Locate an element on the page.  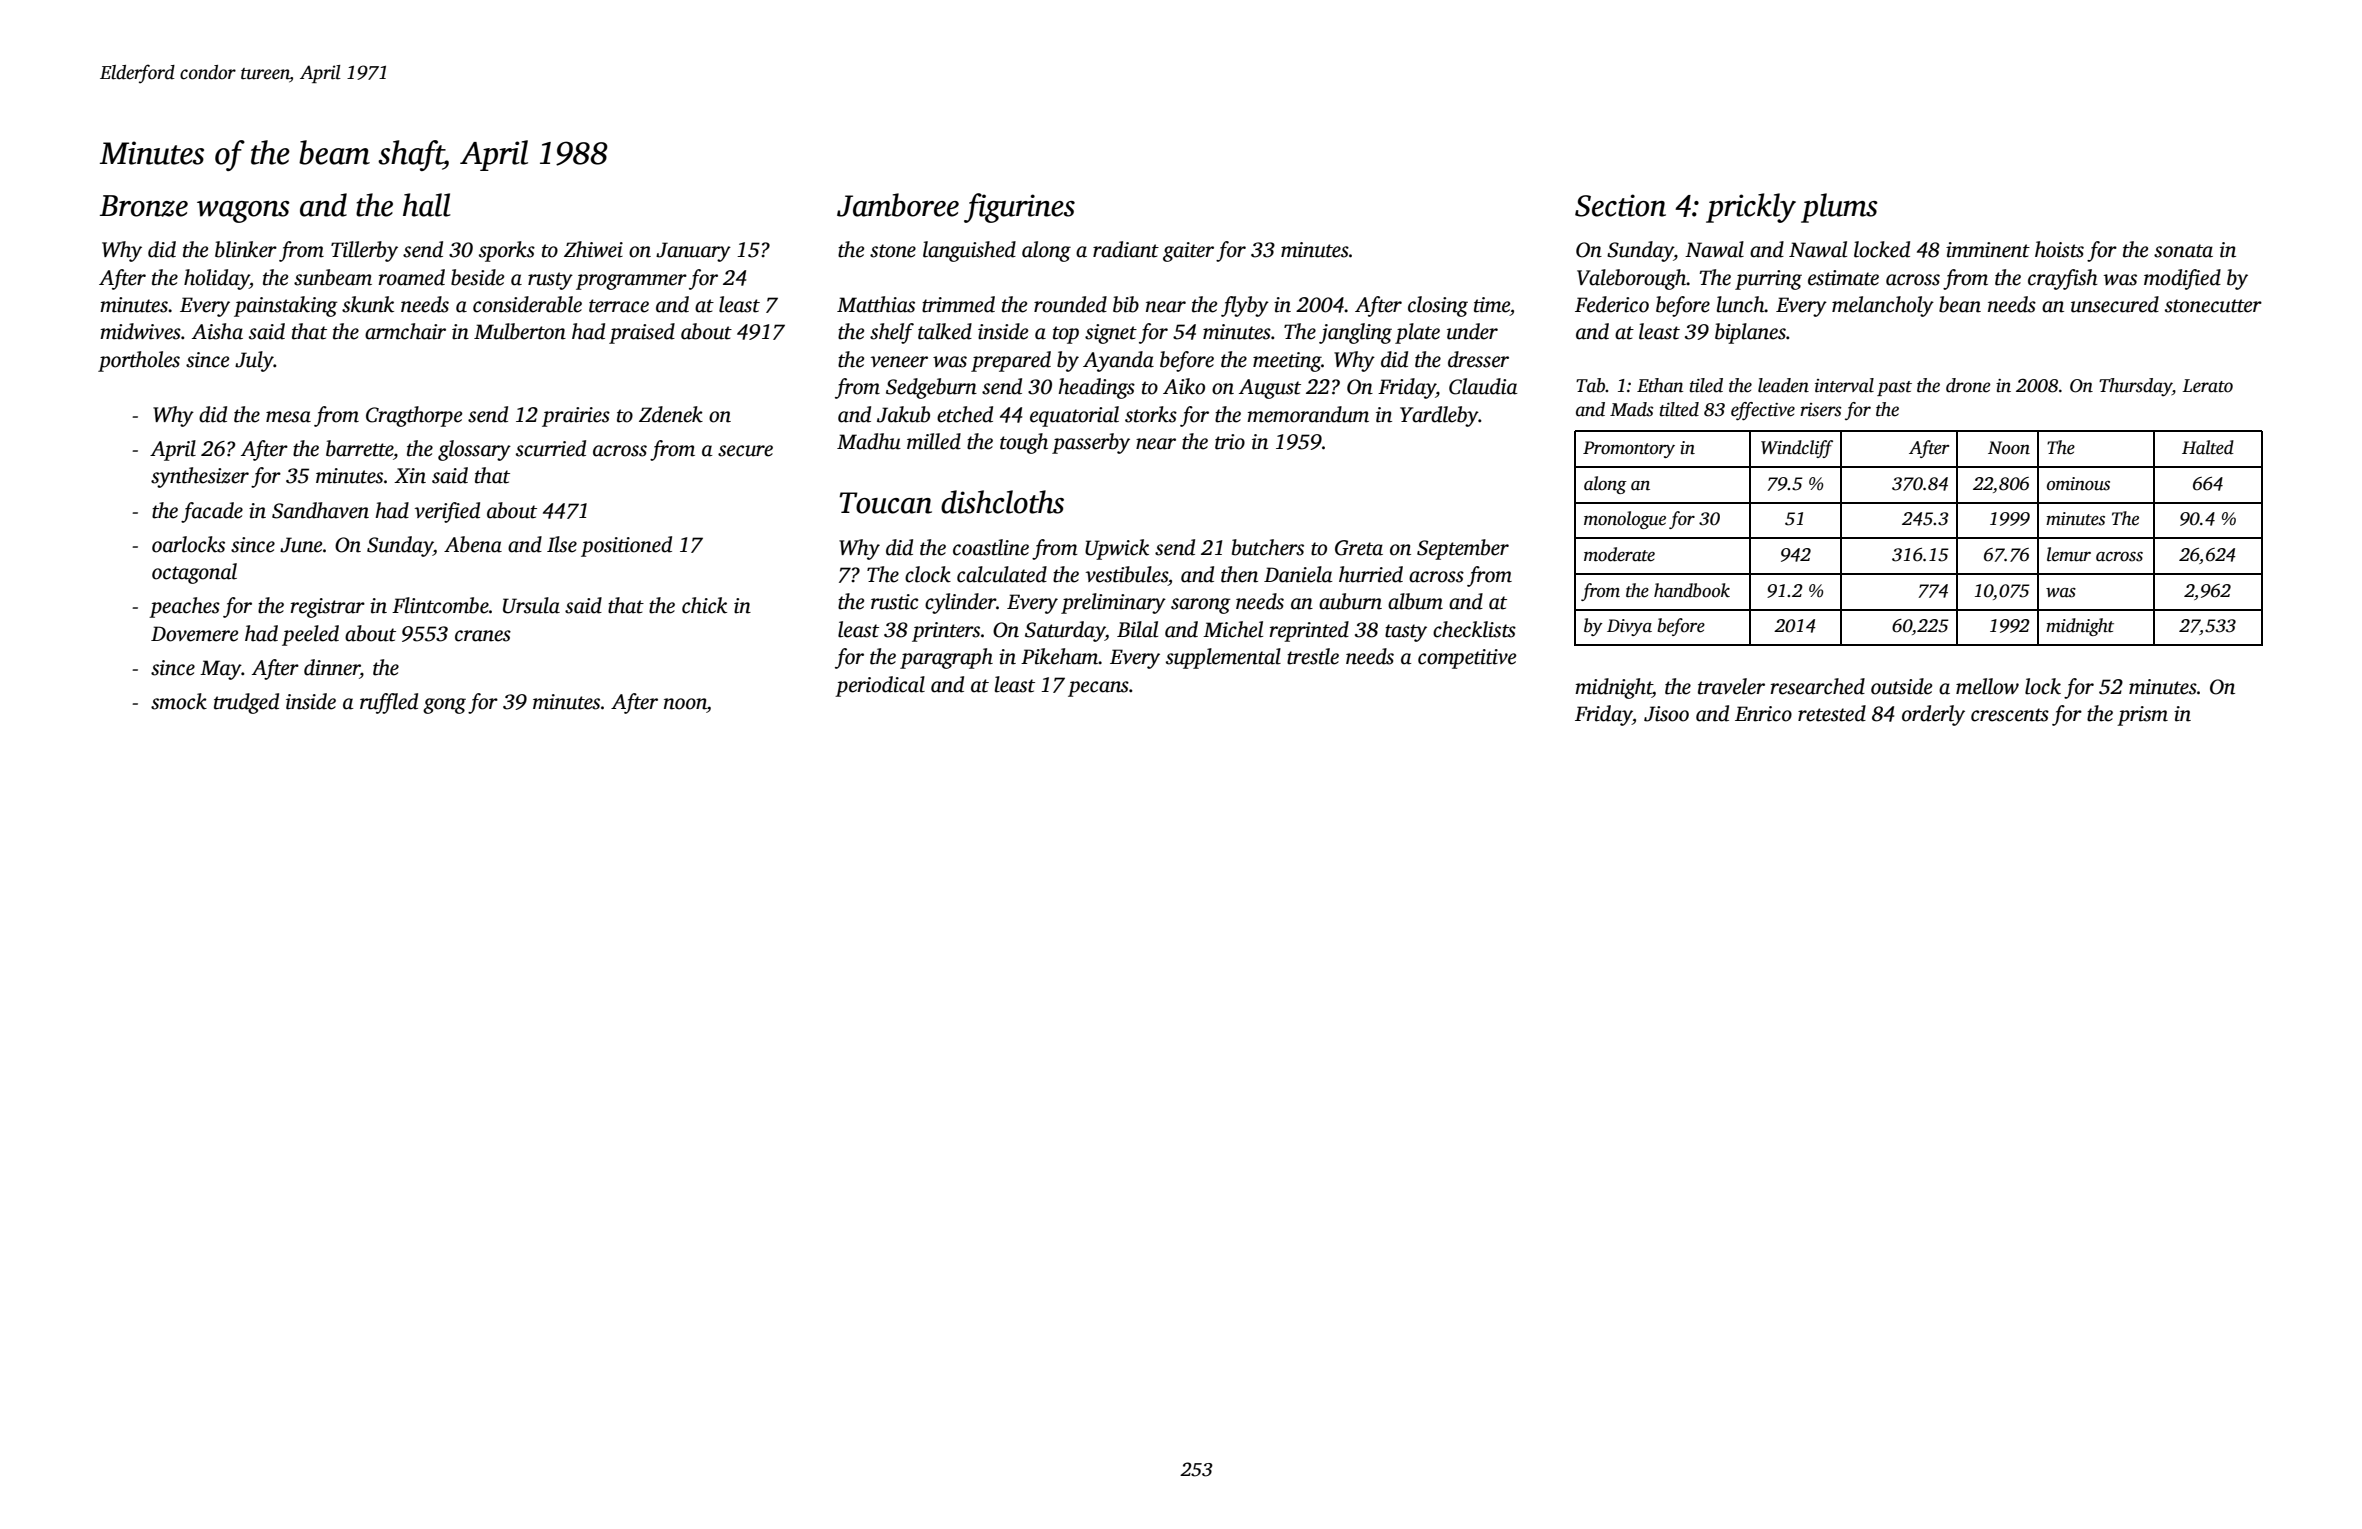
Bronze is located at coordinates (144, 206).
